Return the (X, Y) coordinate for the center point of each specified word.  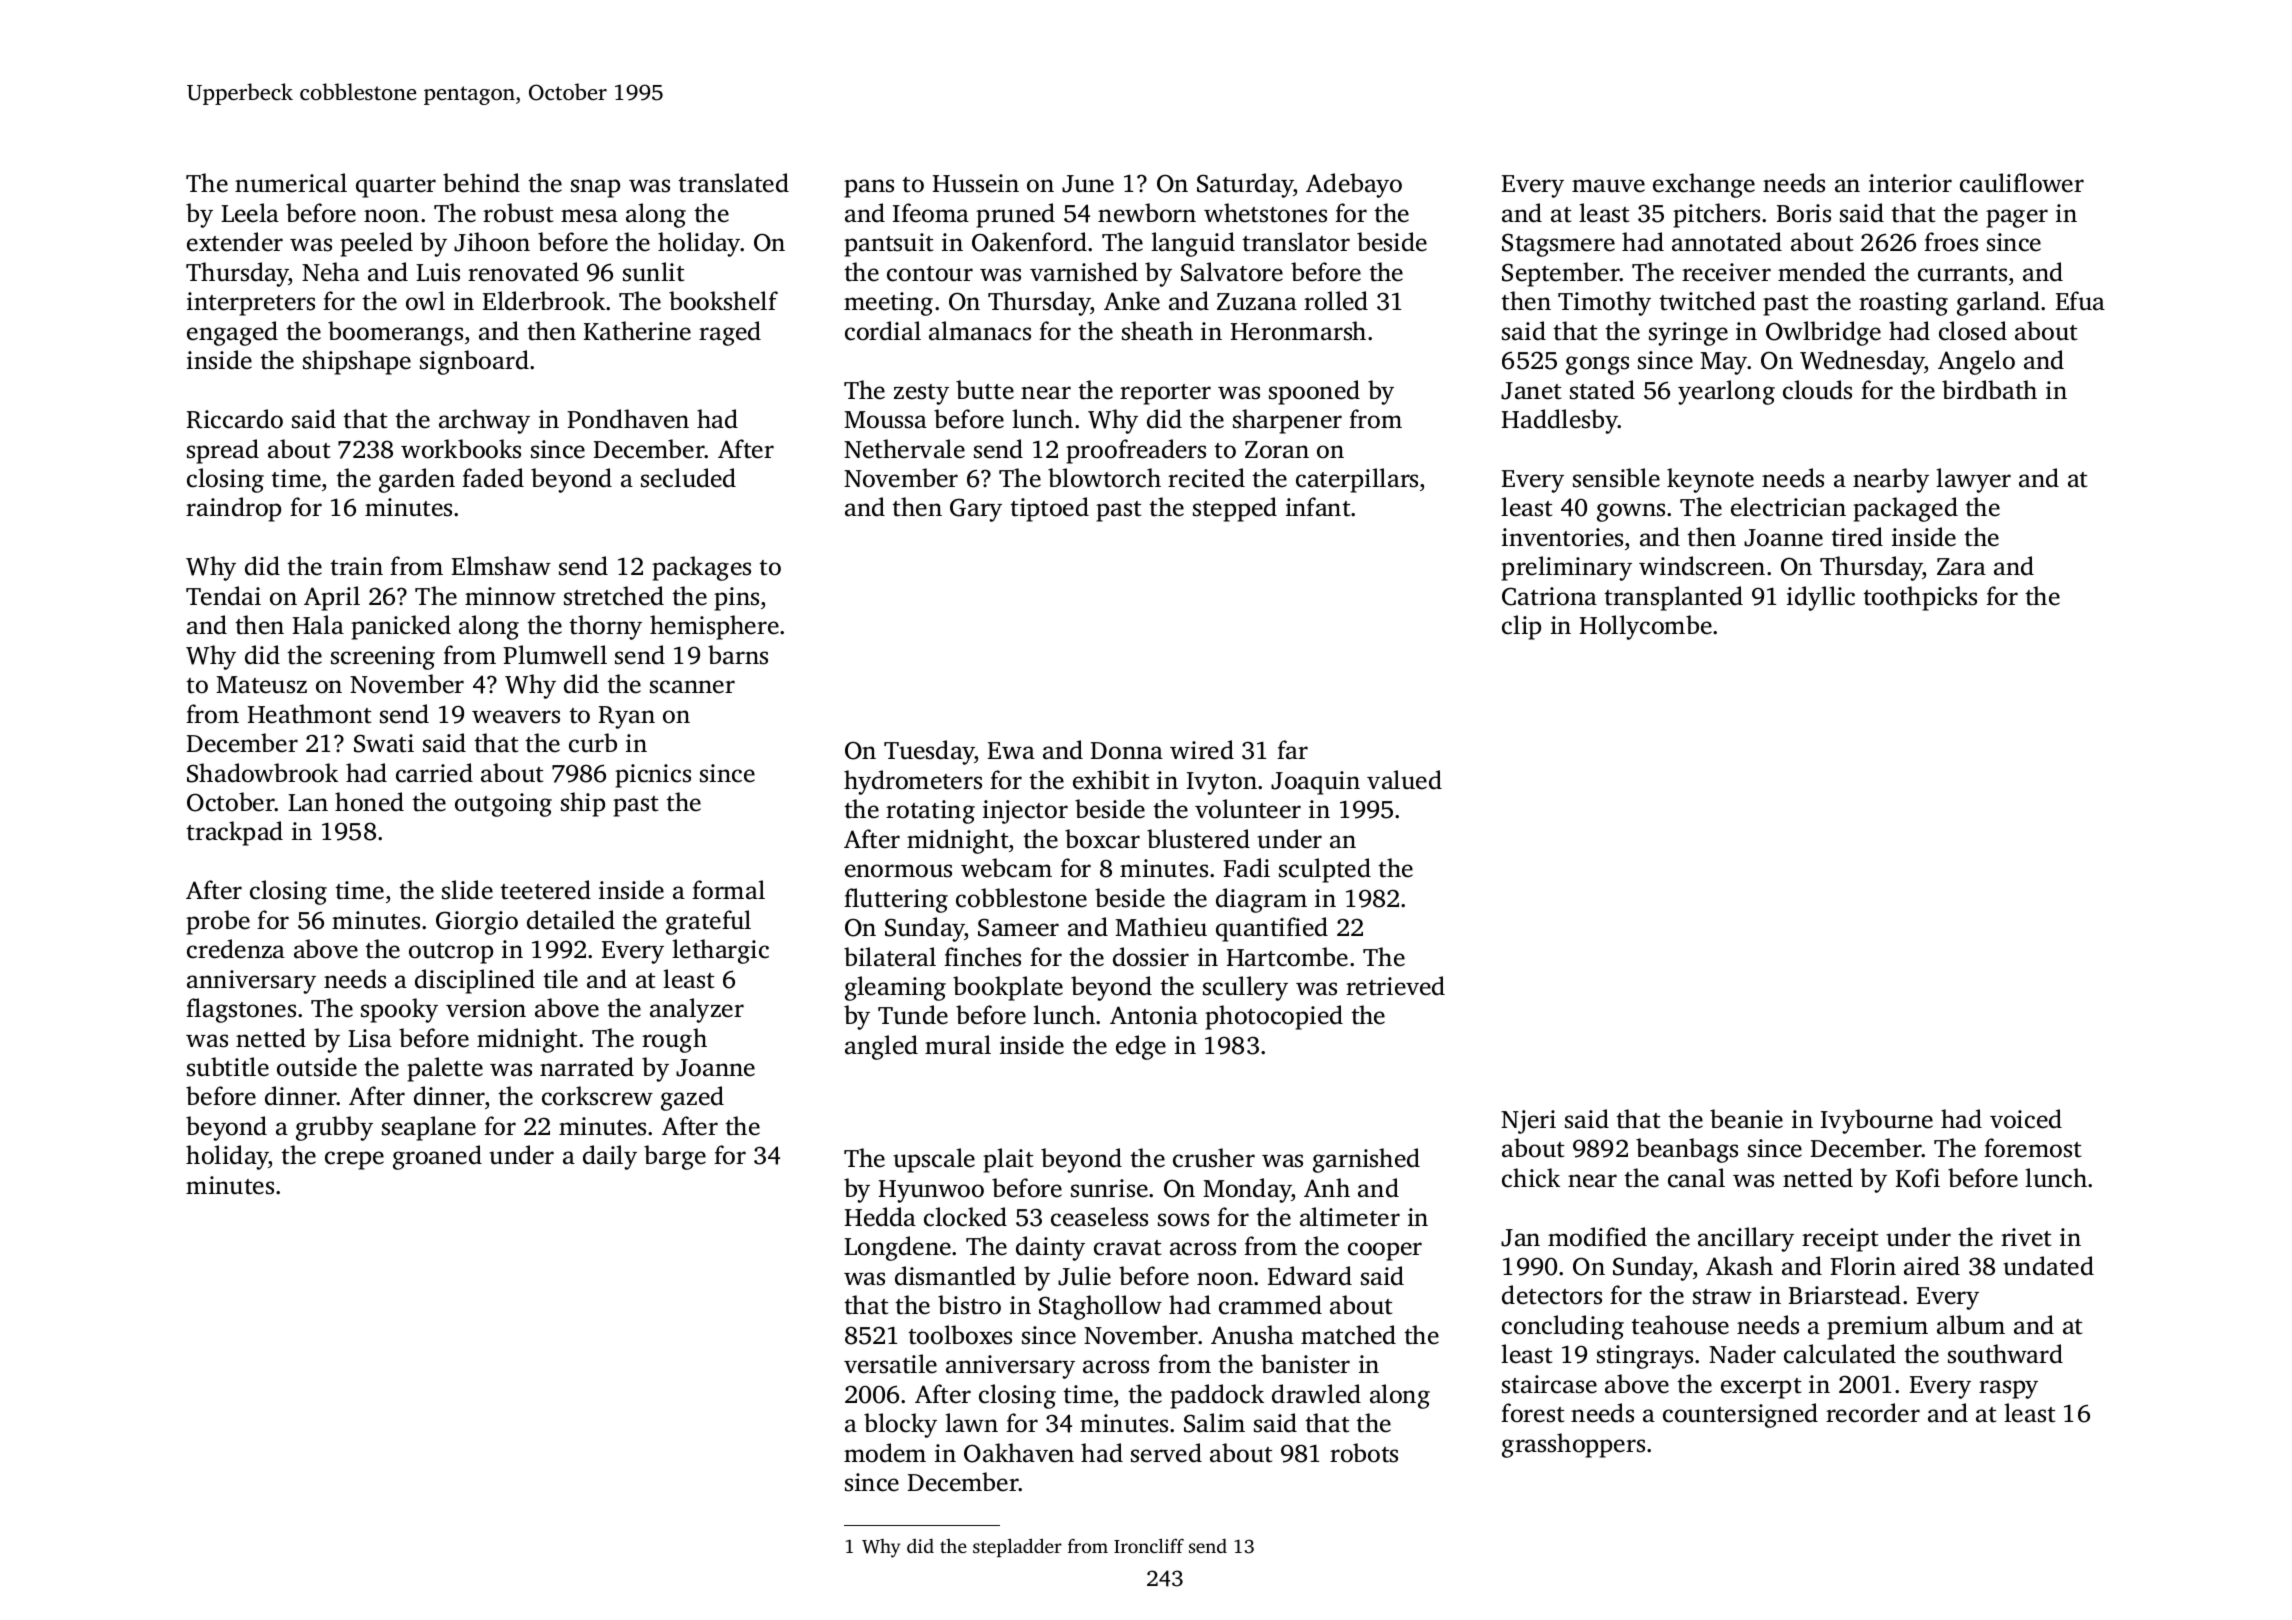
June (1088, 184)
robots (1364, 1453)
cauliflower (2022, 183)
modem (885, 1453)
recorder (1873, 1413)
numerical (291, 183)
